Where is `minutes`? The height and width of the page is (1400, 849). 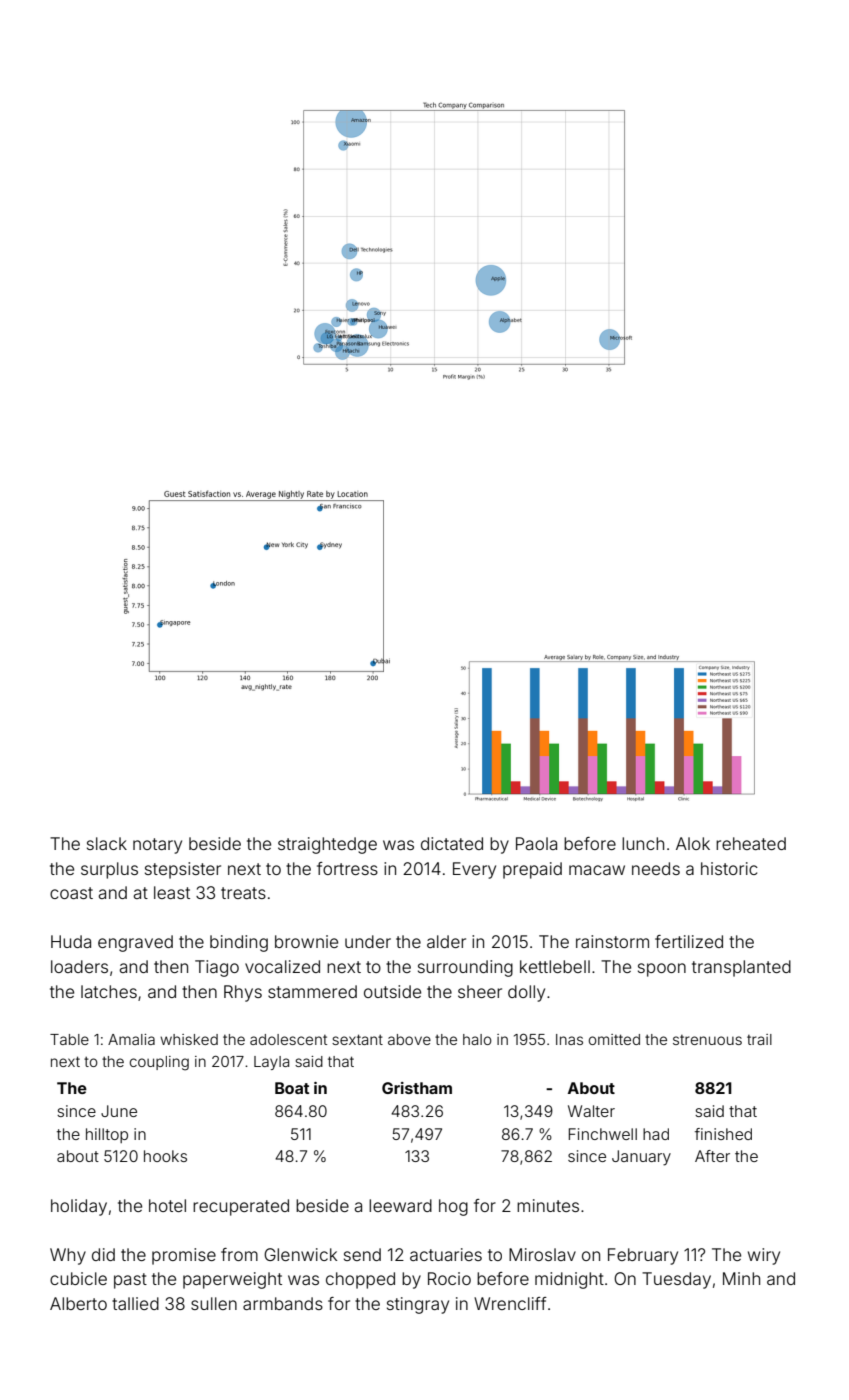
minutes is located at coordinates (548, 1205).
